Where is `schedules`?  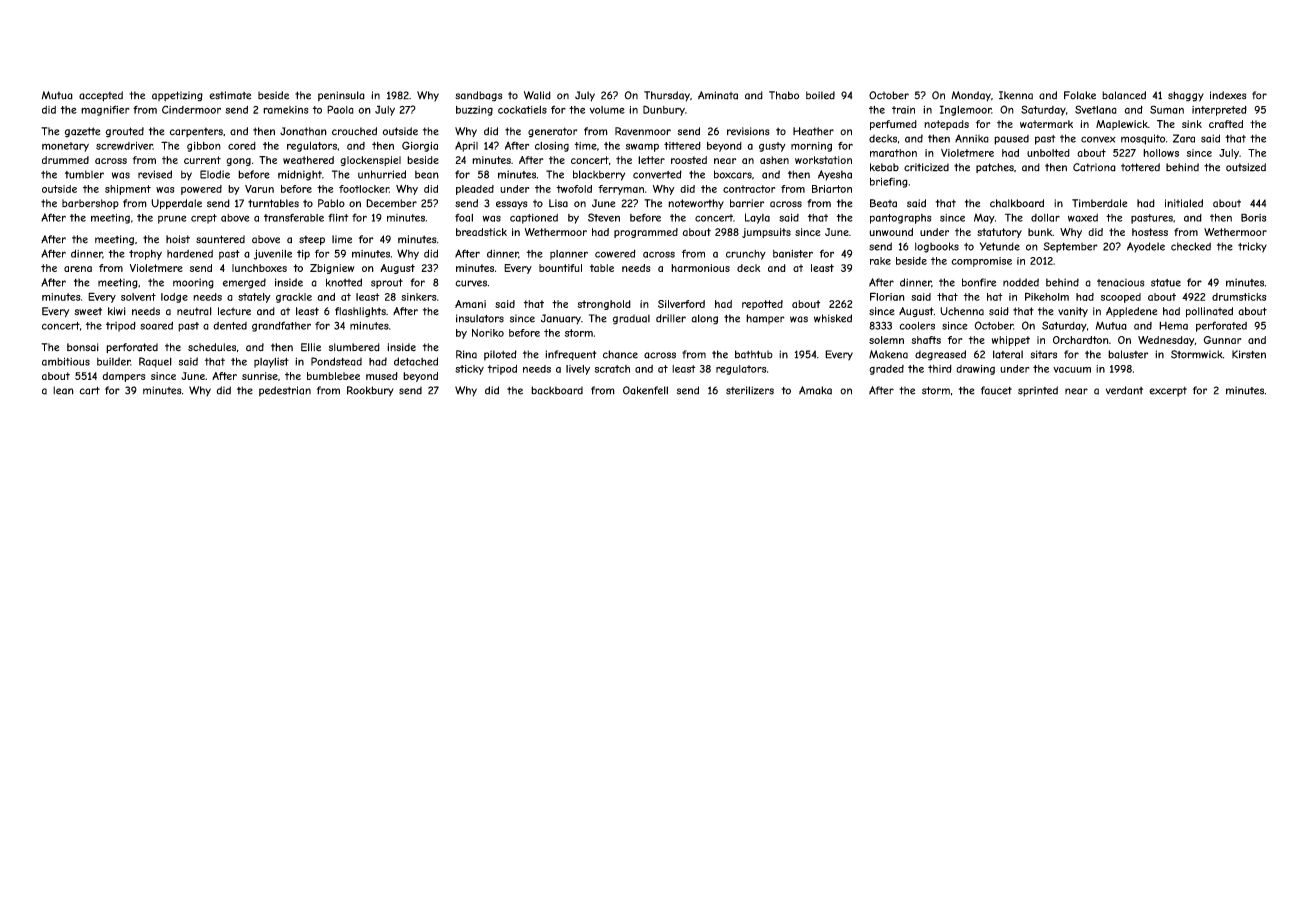 schedules is located at coordinates (212, 347).
